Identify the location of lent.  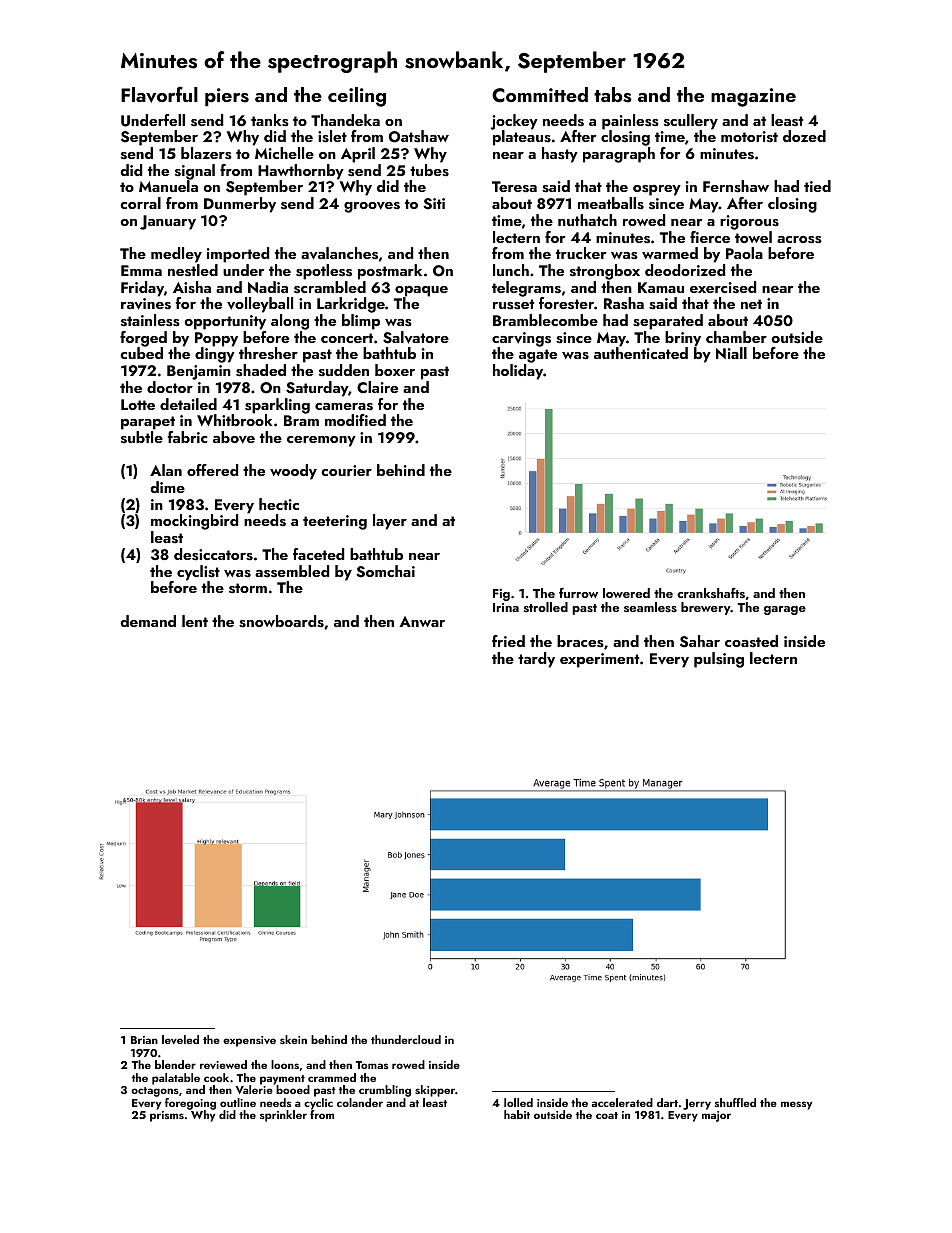
(195, 621).
